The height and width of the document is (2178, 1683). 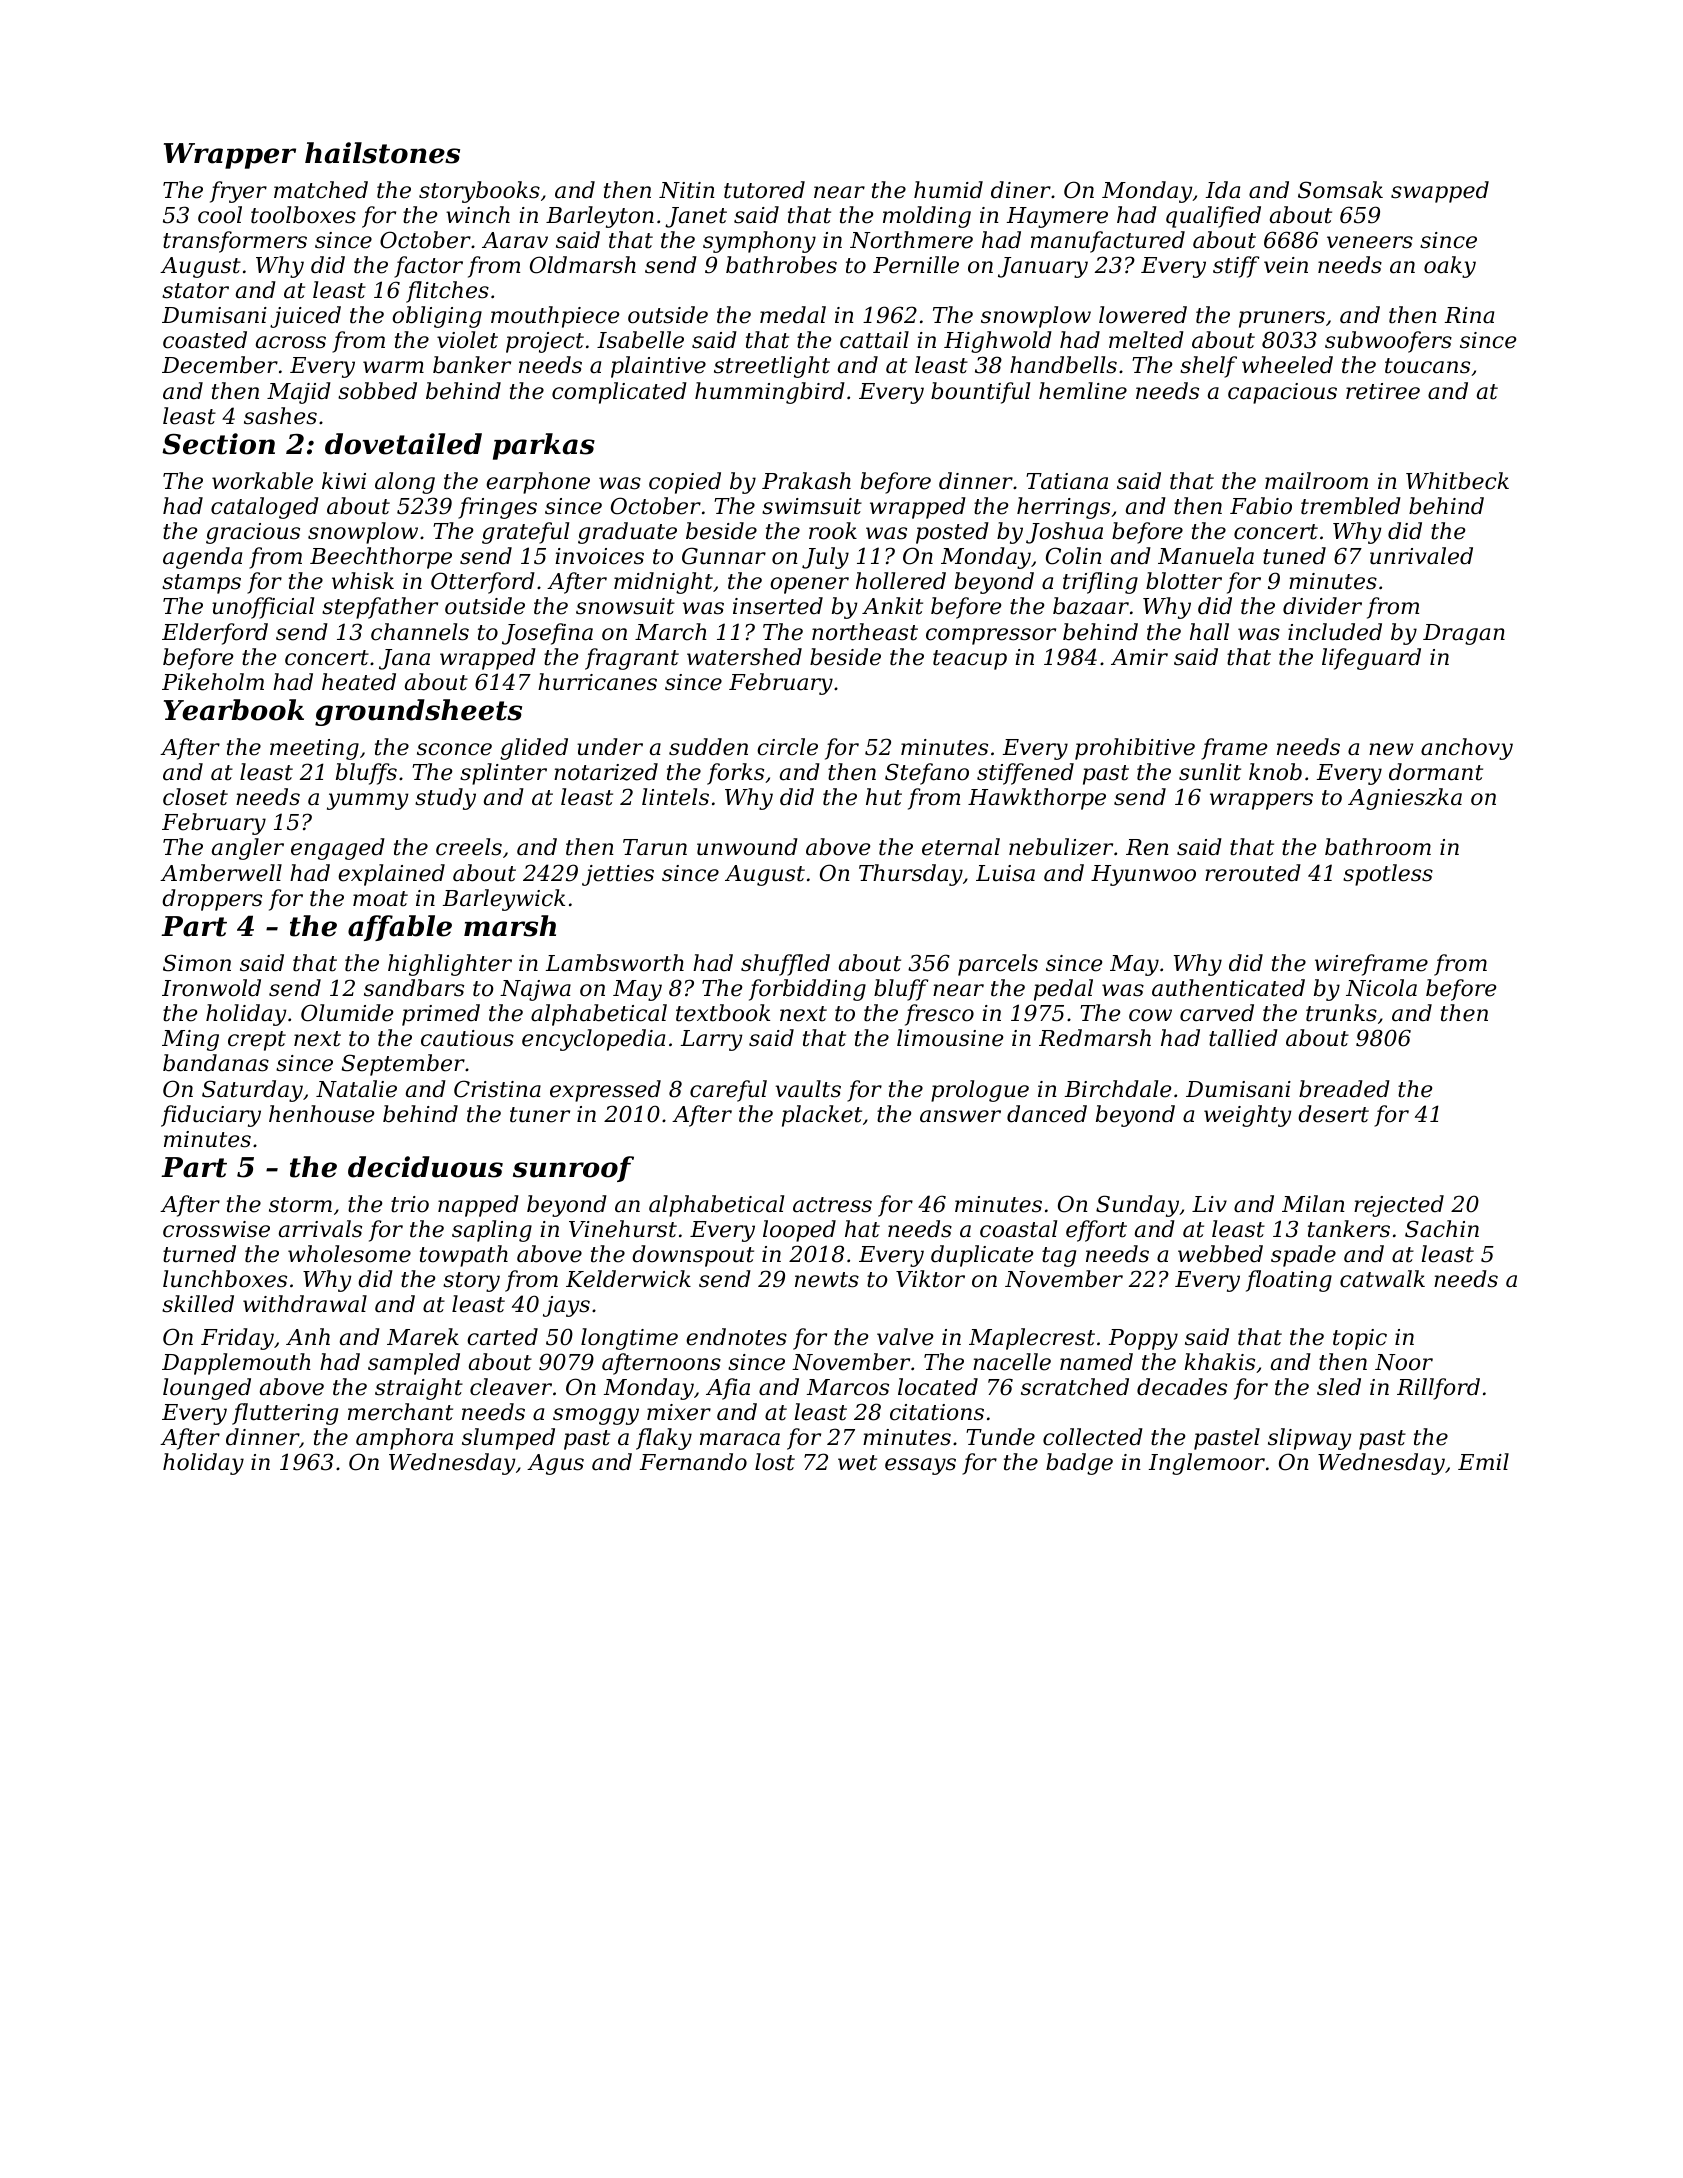 What do you see at coordinates (998, 965) in the document?
I see `parcels` at bounding box center [998, 965].
